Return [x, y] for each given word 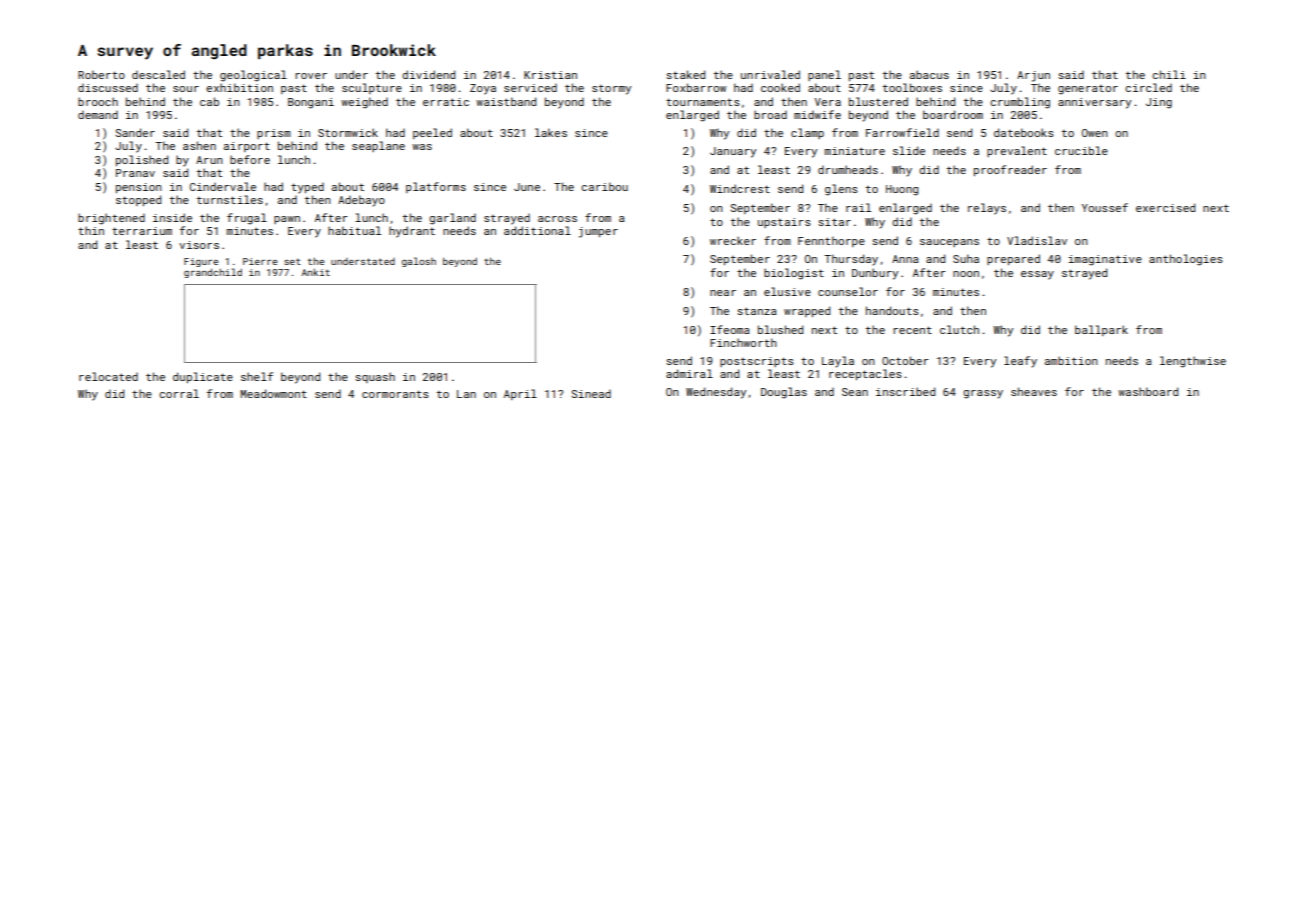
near [723, 293]
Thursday [851, 260]
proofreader [1010, 170]
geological [253, 76]
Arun [209, 160]
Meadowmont [273, 393]
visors [199, 245]
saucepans [949, 243]
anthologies [1186, 260]
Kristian [550, 75]
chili [1169, 74]
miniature [855, 151]
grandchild [213, 273]
